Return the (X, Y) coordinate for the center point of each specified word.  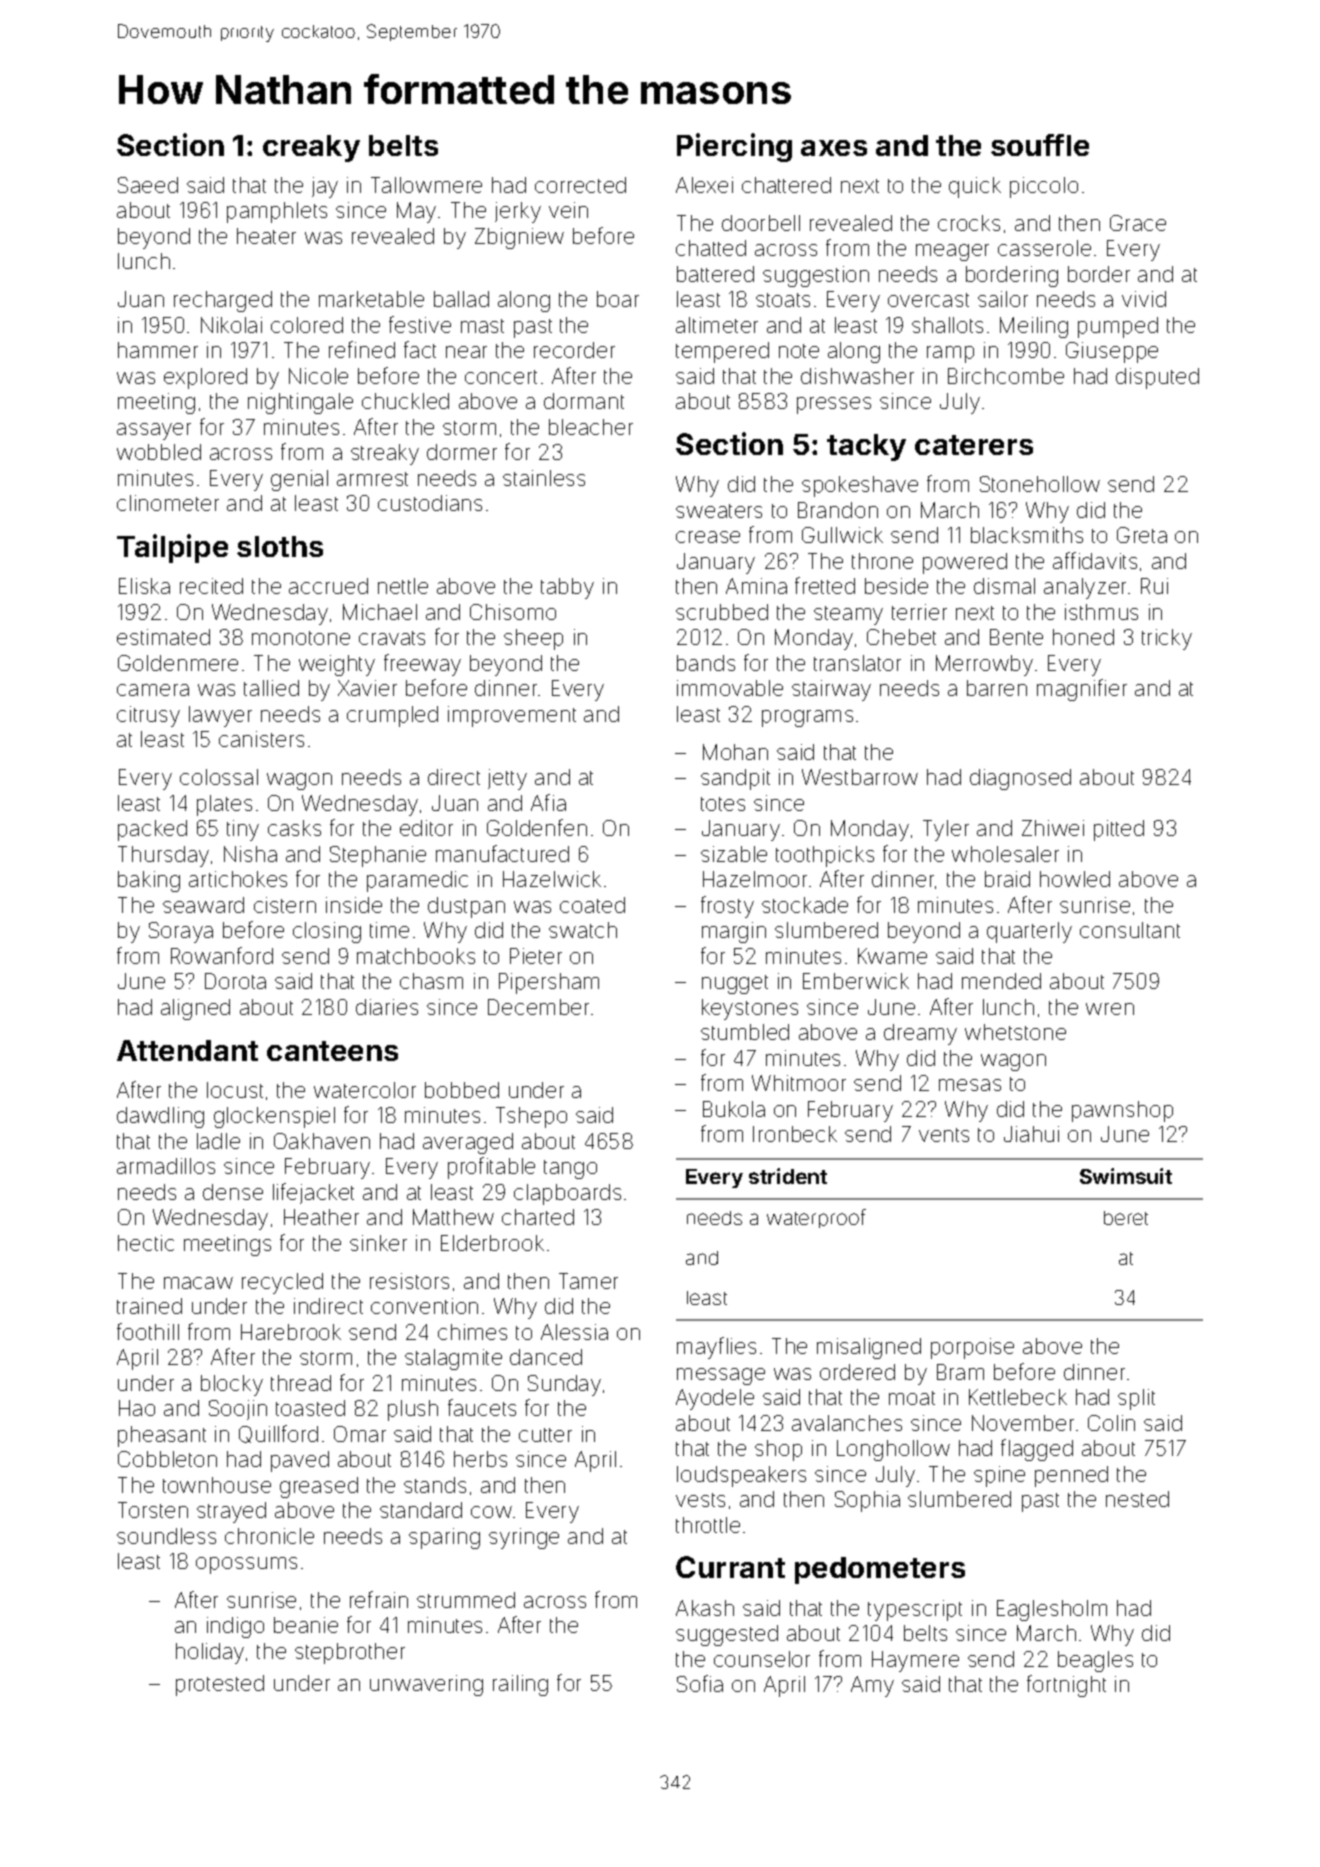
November (1023, 1423)
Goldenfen (537, 827)
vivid (1144, 299)
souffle (1040, 145)
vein (568, 210)
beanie (306, 1625)
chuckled (405, 401)
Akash (705, 1608)
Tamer (588, 1281)
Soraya (181, 932)
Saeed (148, 185)
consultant (1130, 930)
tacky (866, 447)
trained (149, 1306)
